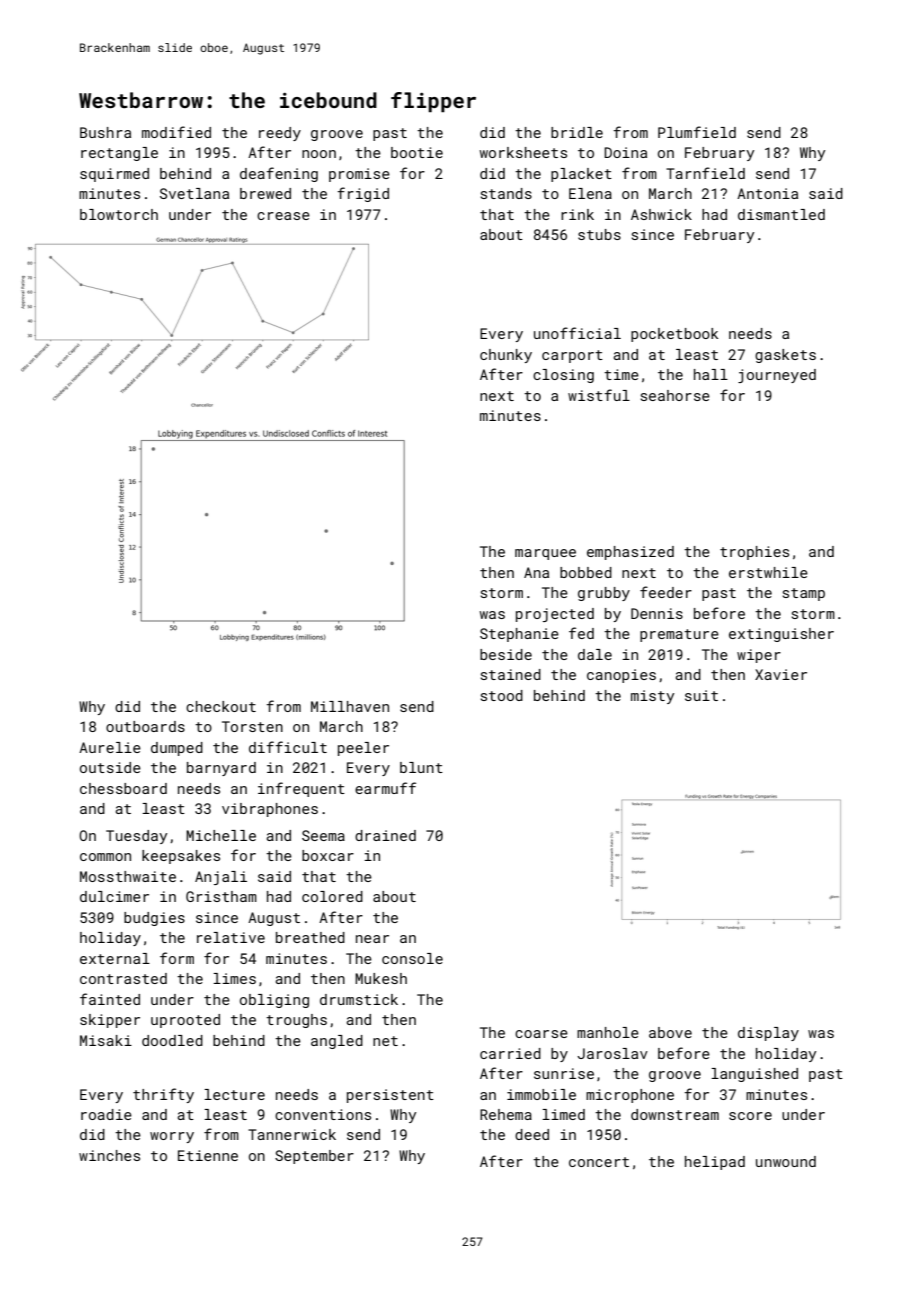 This screenshot has height=1314, width=924. I want to click on rink, so click(577, 214).
